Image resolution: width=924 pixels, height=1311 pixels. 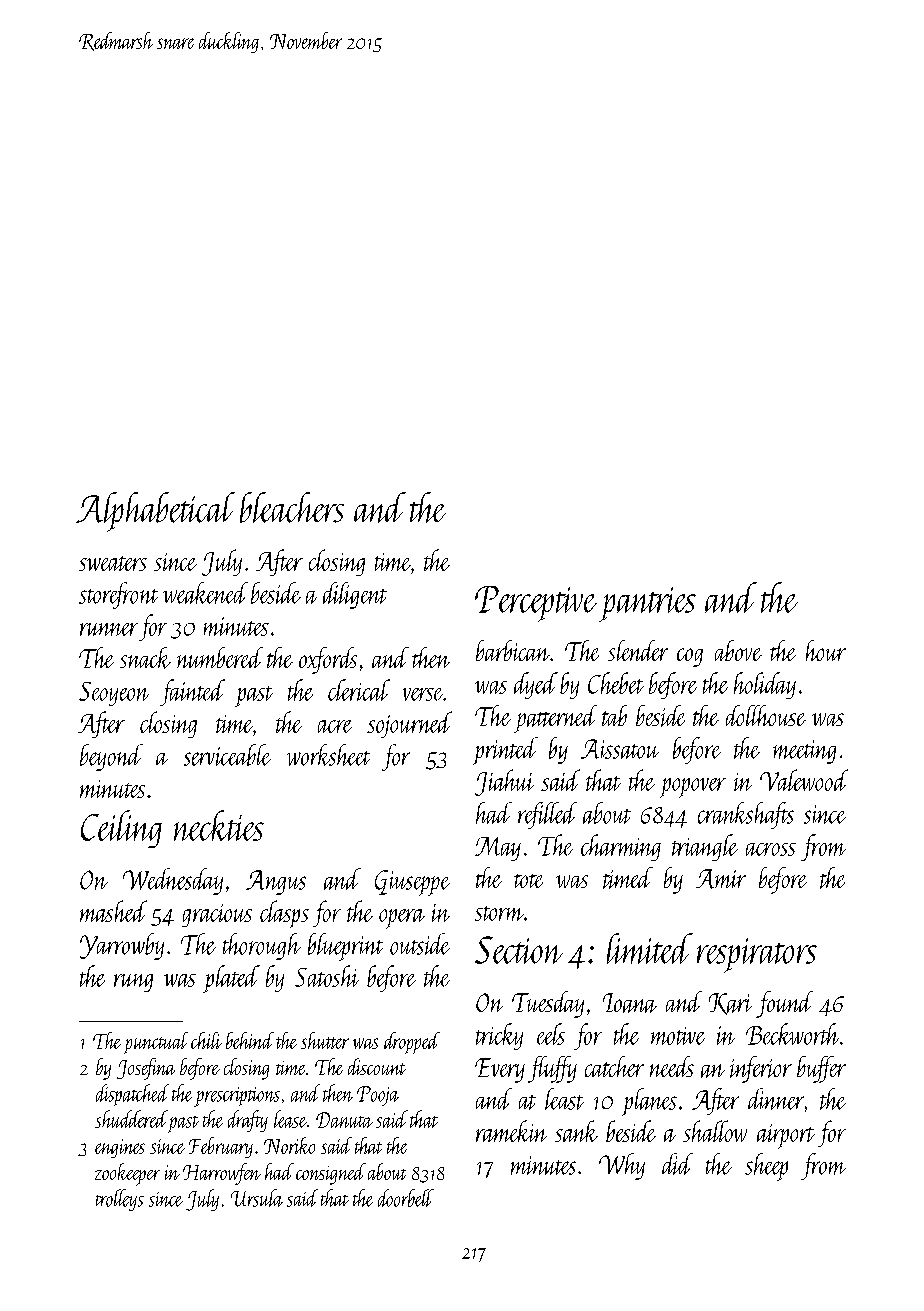 What do you see at coordinates (746, 815) in the page?
I see `crankshafts` at bounding box center [746, 815].
